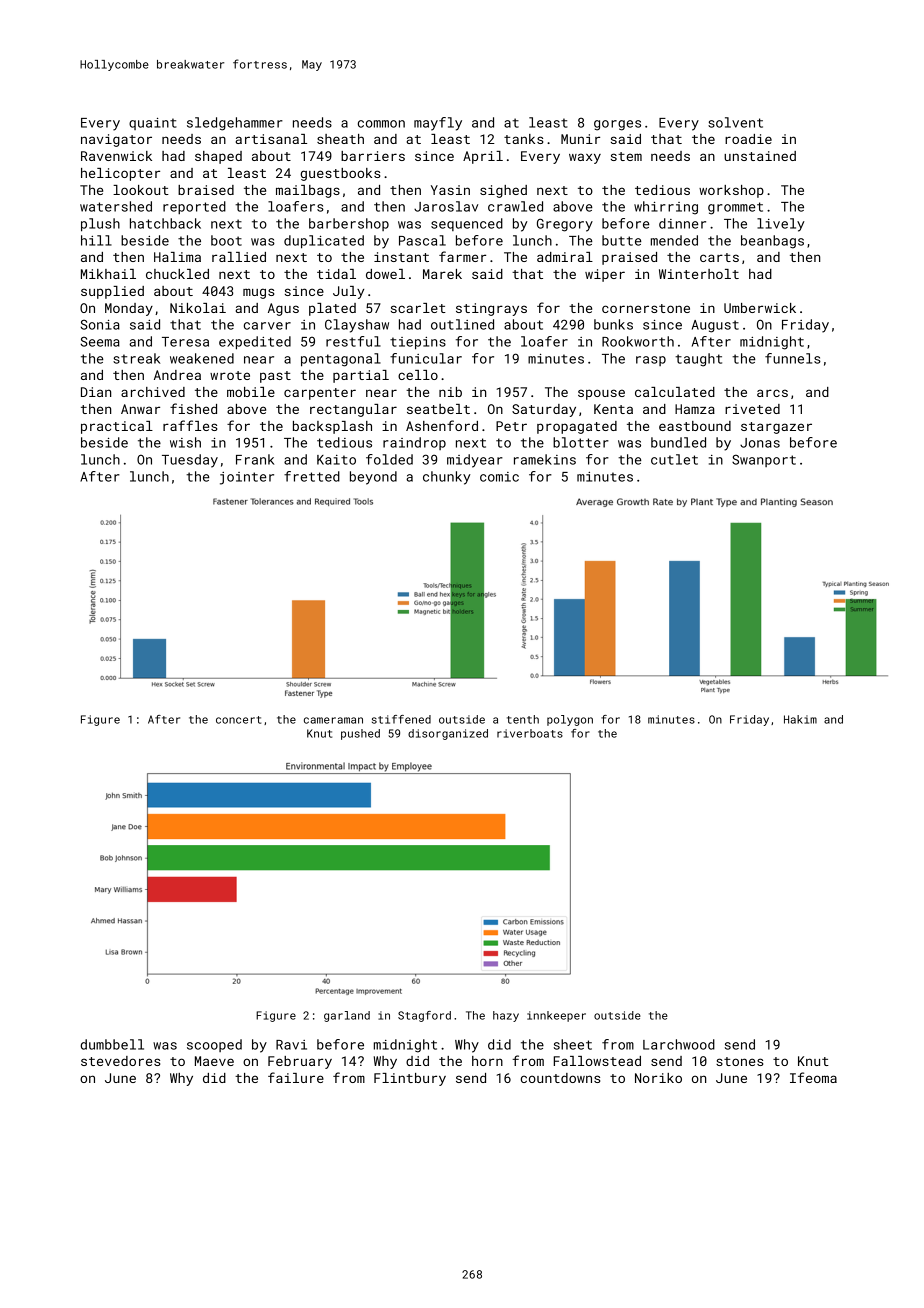  What do you see at coordinates (666, 208) in the screenshot?
I see `whirring` at bounding box center [666, 208].
